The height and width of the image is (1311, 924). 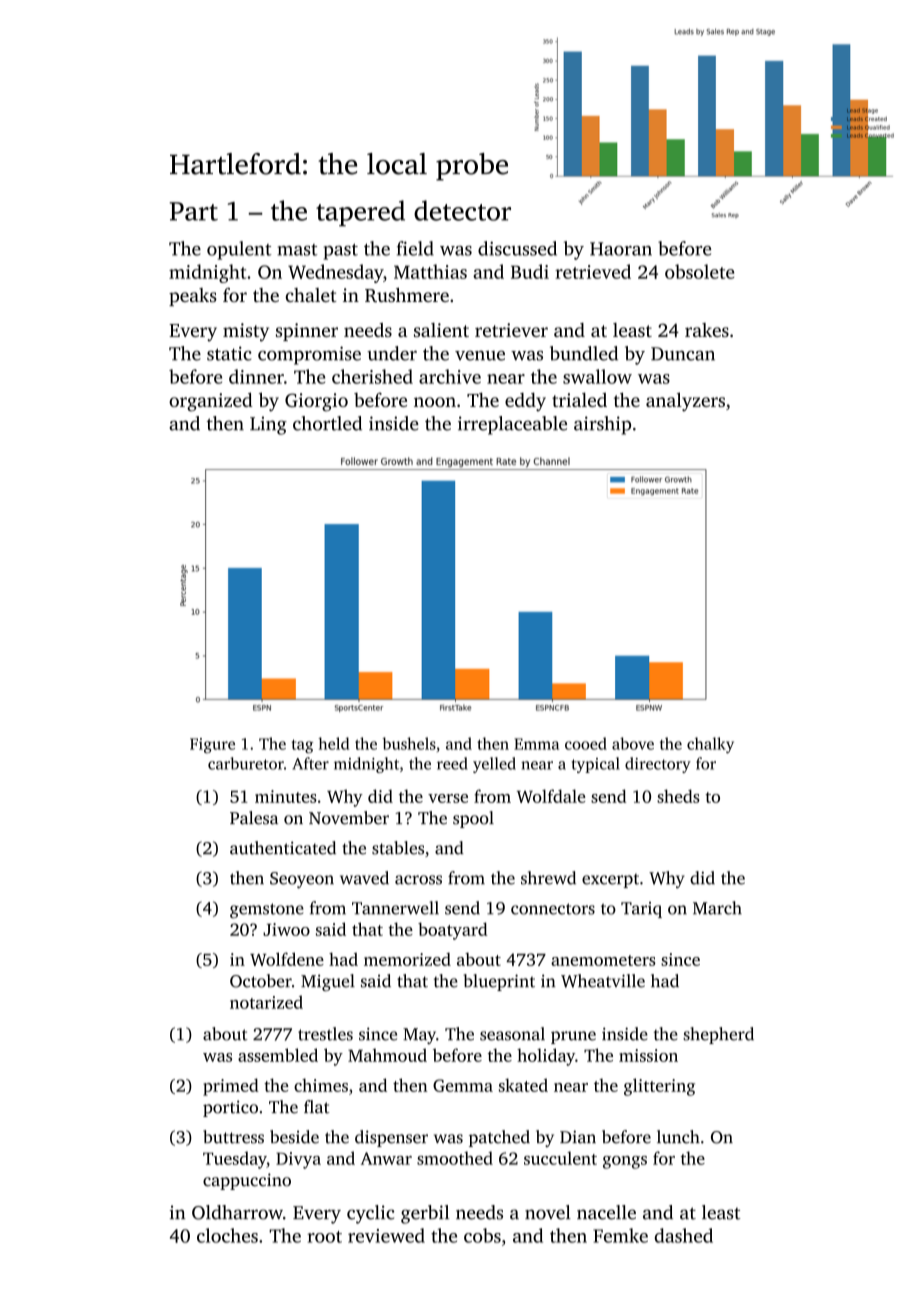 What do you see at coordinates (603, 981) in the image?
I see `Wheatville` at bounding box center [603, 981].
